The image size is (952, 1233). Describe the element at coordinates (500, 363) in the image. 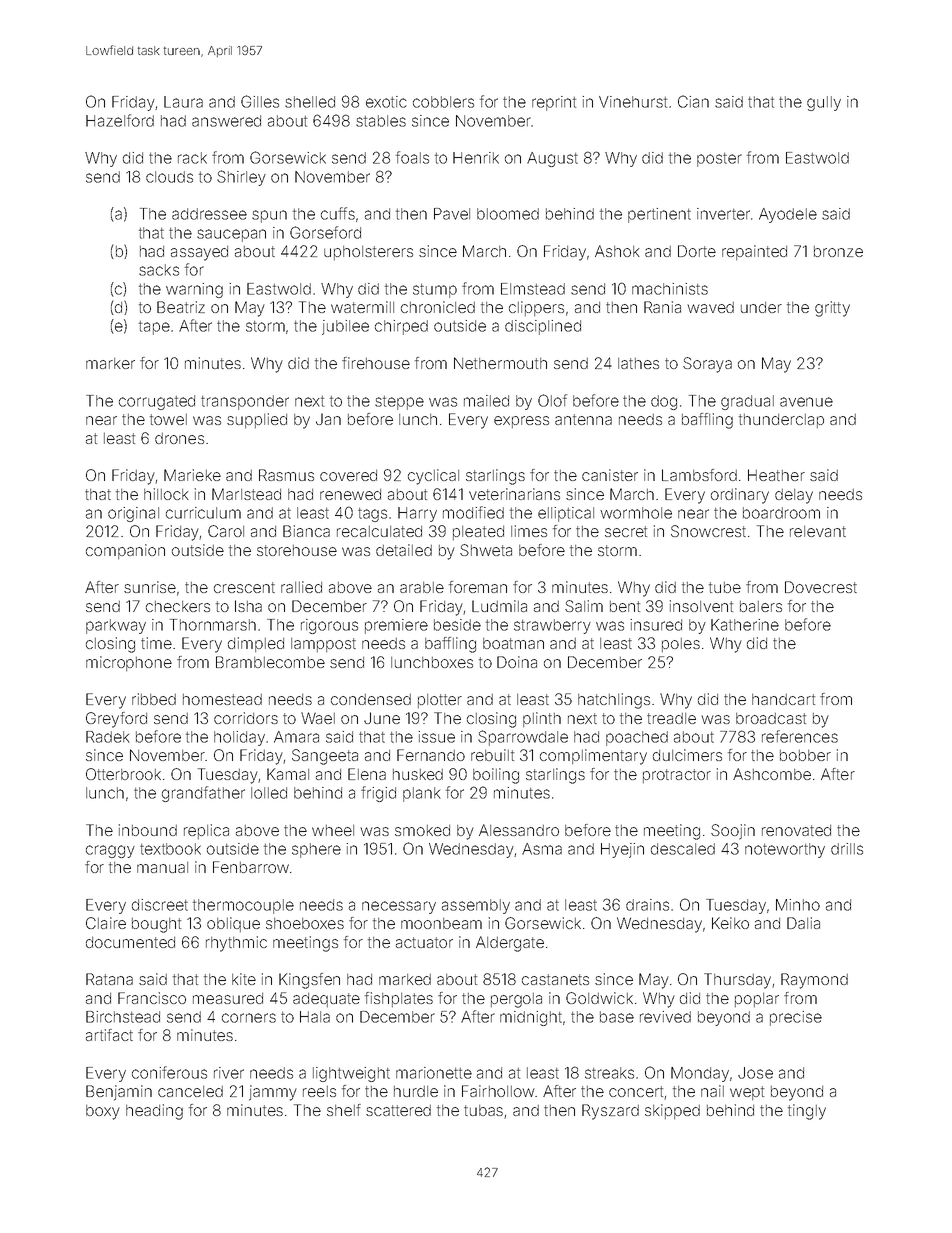

I see `Nethermouth` at that location.
